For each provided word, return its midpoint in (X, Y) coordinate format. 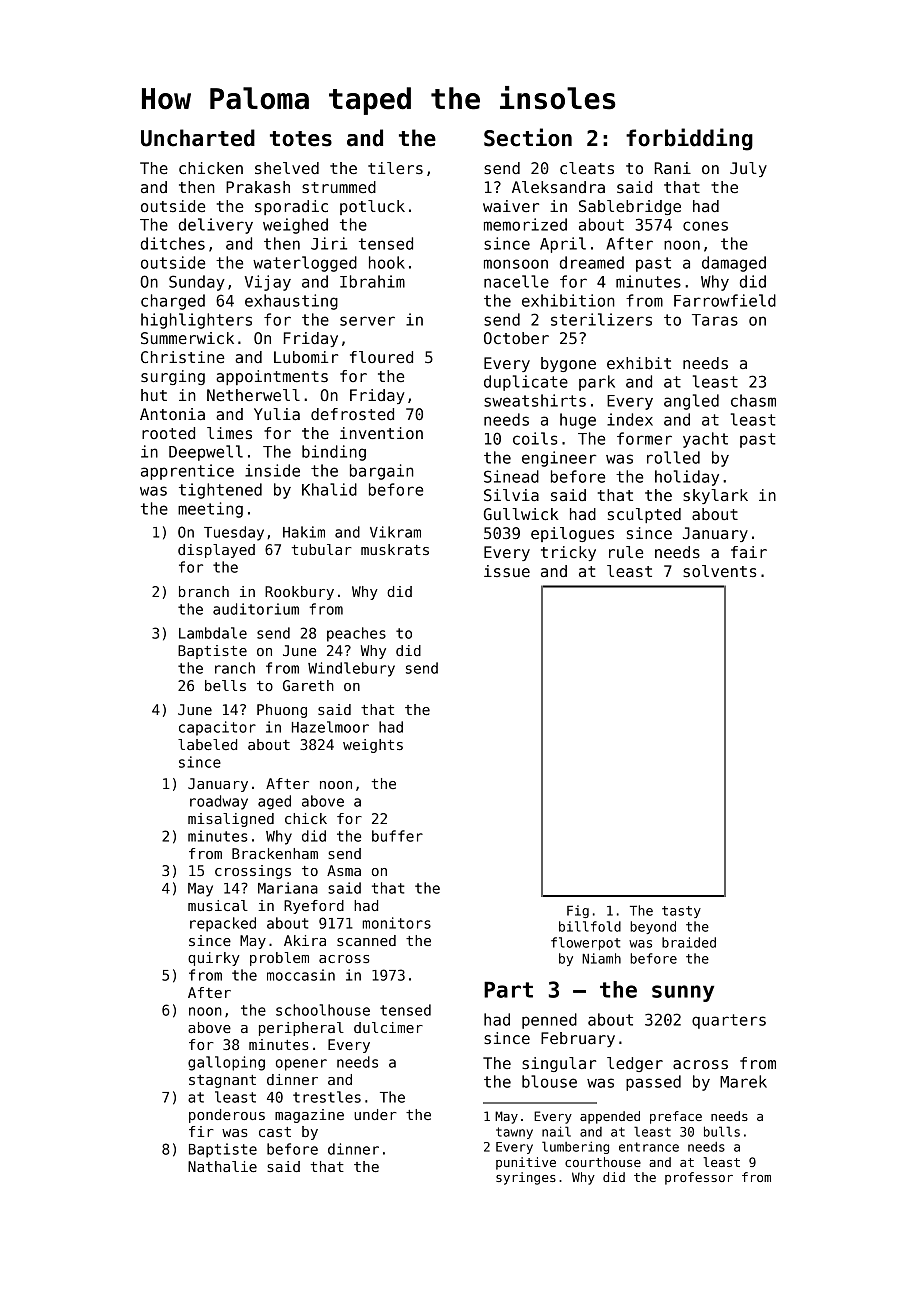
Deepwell (206, 453)
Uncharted (198, 138)
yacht (705, 440)
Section (528, 137)
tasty (681, 912)
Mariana (288, 888)
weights (373, 746)
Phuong (282, 711)
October (516, 338)
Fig (578, 911)
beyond (653, 927)
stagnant (222, 1081)
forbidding (689, 139)
